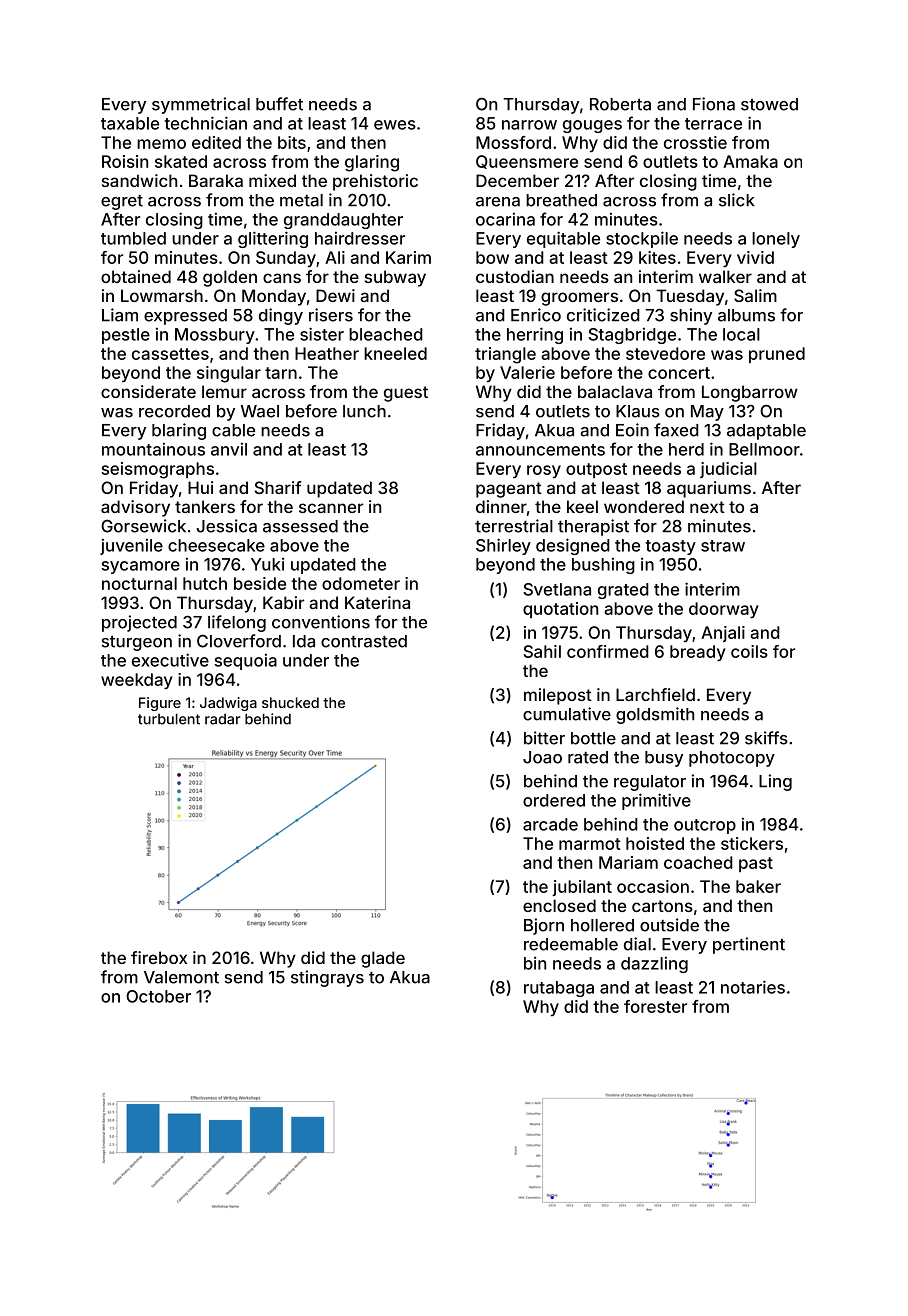 This image has width=908, height=1316. Describe the element at coordinates (723, 546) in the image. I see `straw` at that location.
